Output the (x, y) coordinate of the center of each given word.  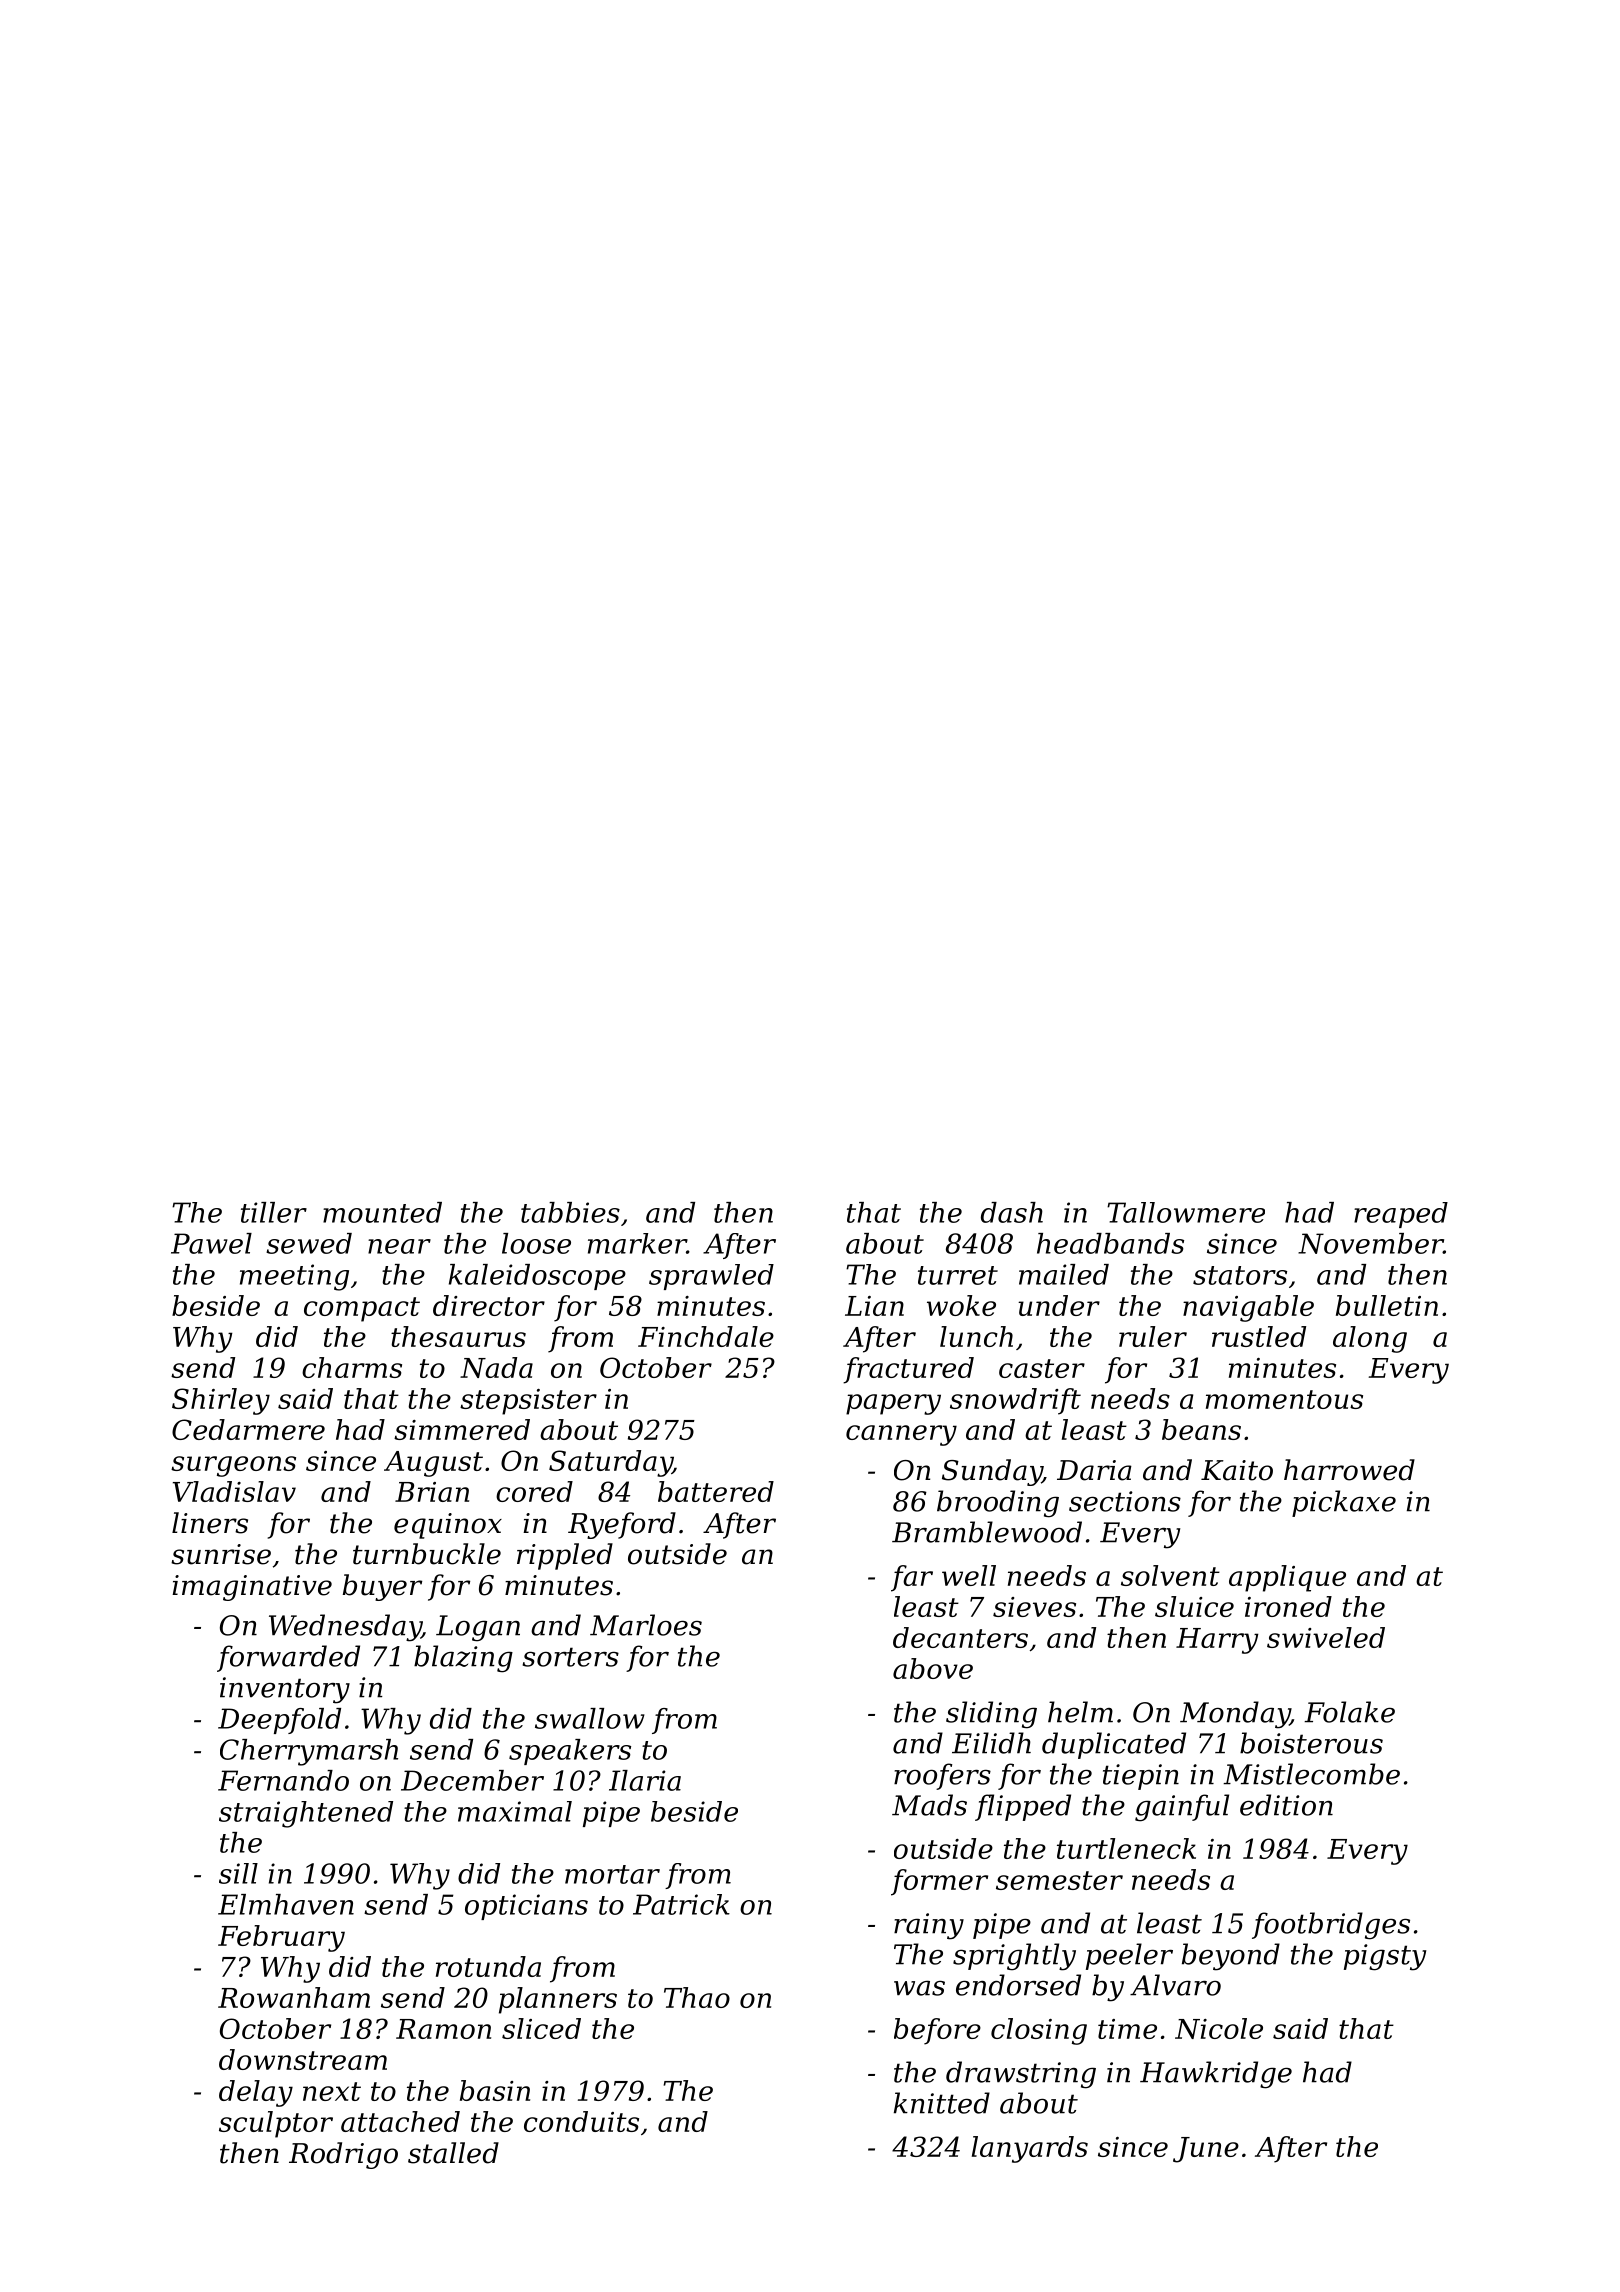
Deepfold (279, 1721)
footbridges (1331, 1926)
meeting (294, 1277)
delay (256, 2093)
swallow (590, 1718)
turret (958, 1275)
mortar (612, 1874)
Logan (478, 1628)
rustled (1259, 1336)
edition (1286, 1805)
